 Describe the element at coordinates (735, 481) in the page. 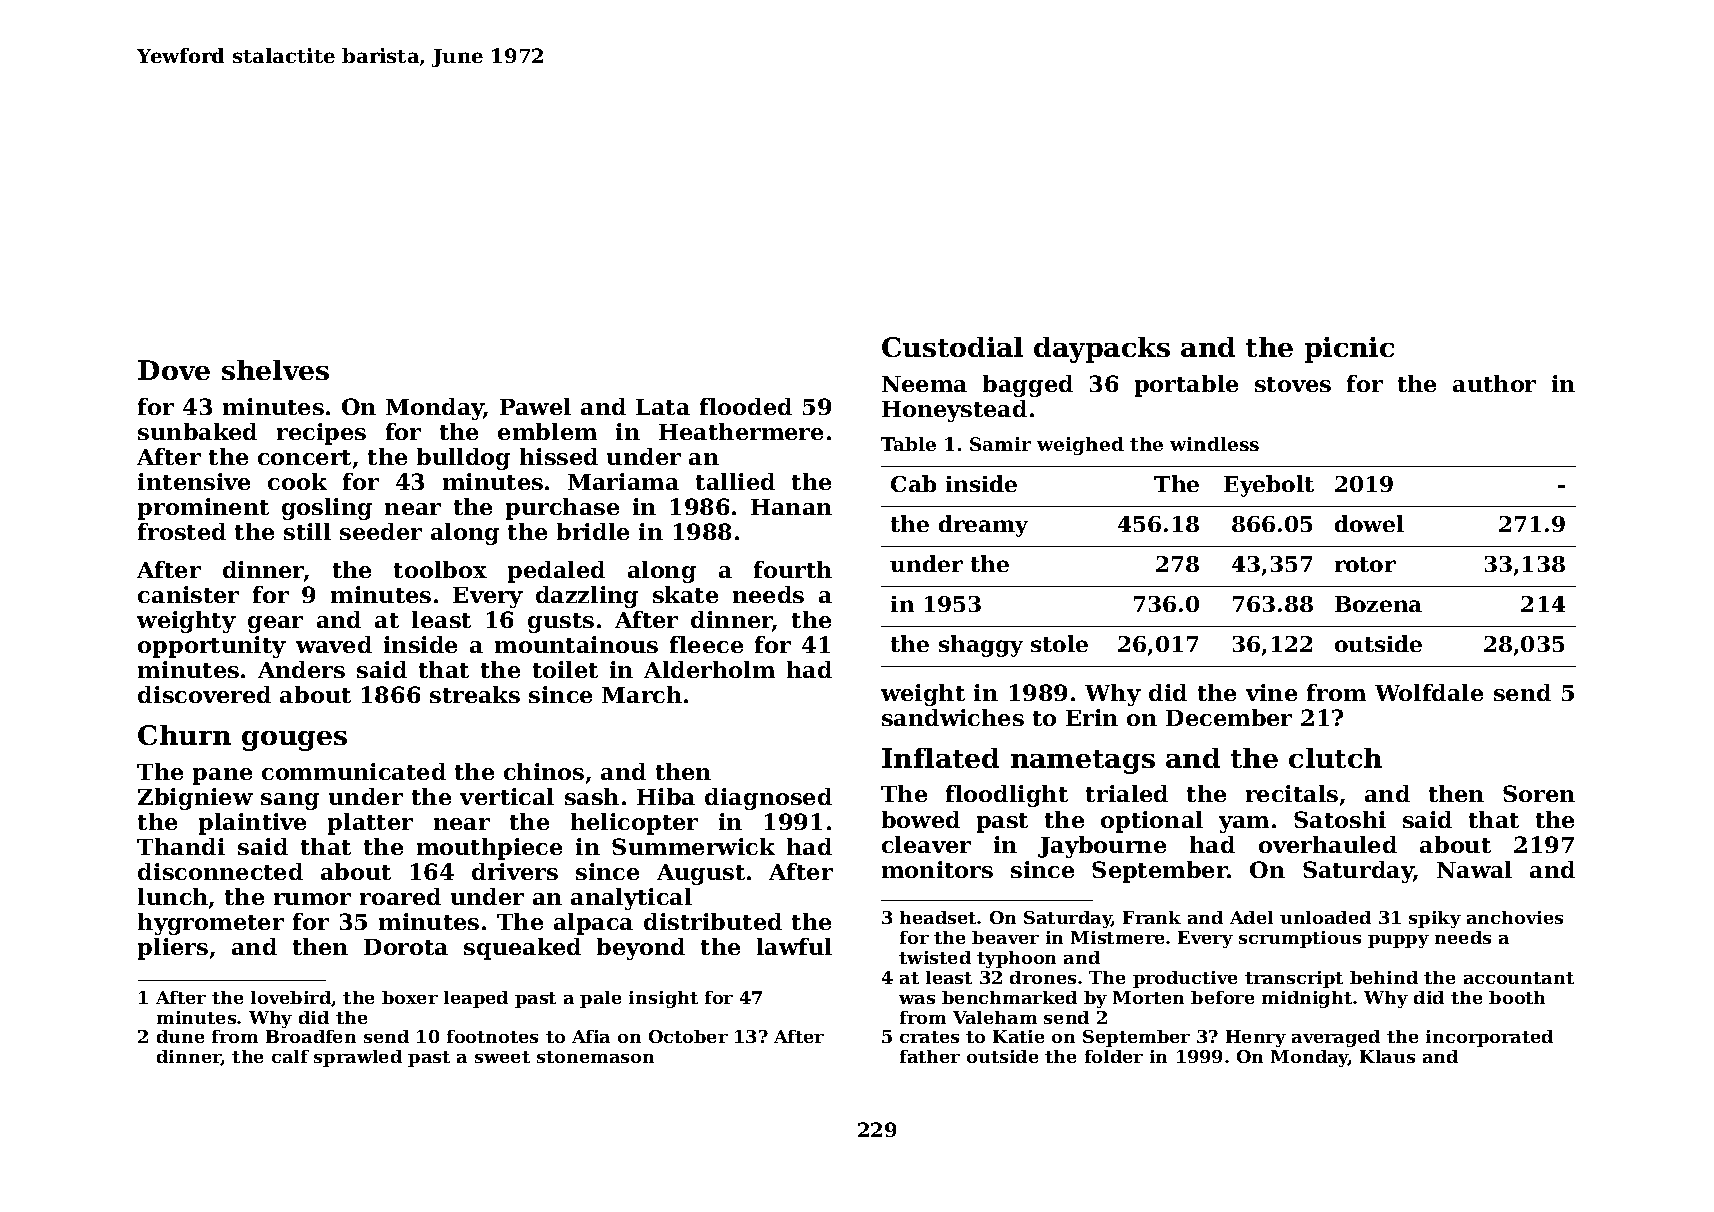

I see `tallied` at that location.
